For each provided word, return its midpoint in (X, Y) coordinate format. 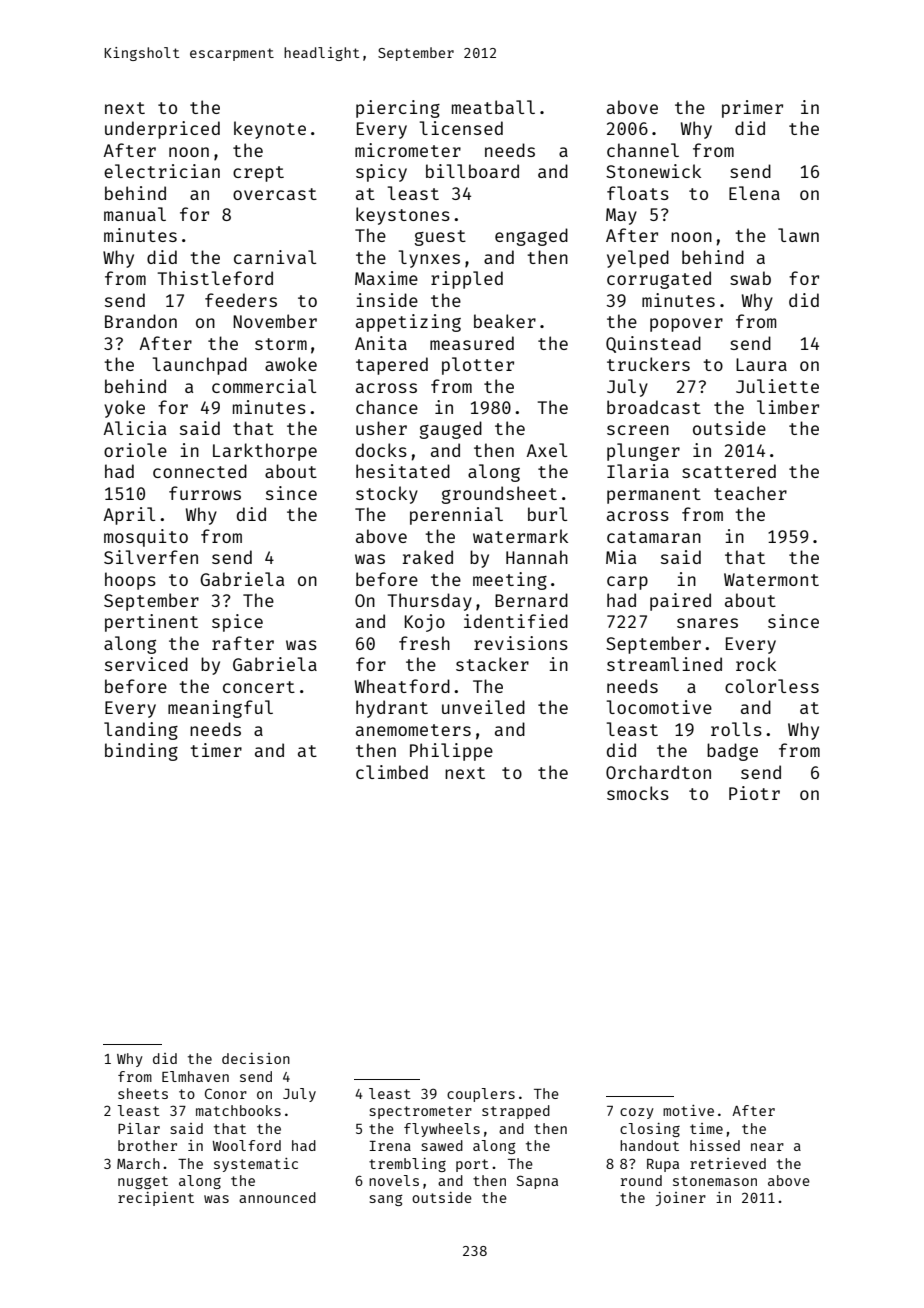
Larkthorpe (265, 452)
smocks (638, 793)
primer (752, 109)
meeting (510, 581)
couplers (481, 1095)
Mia (621, 557)
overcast (275, 194)
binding (141, 752)
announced (277, 1197)
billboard (472, 171)
